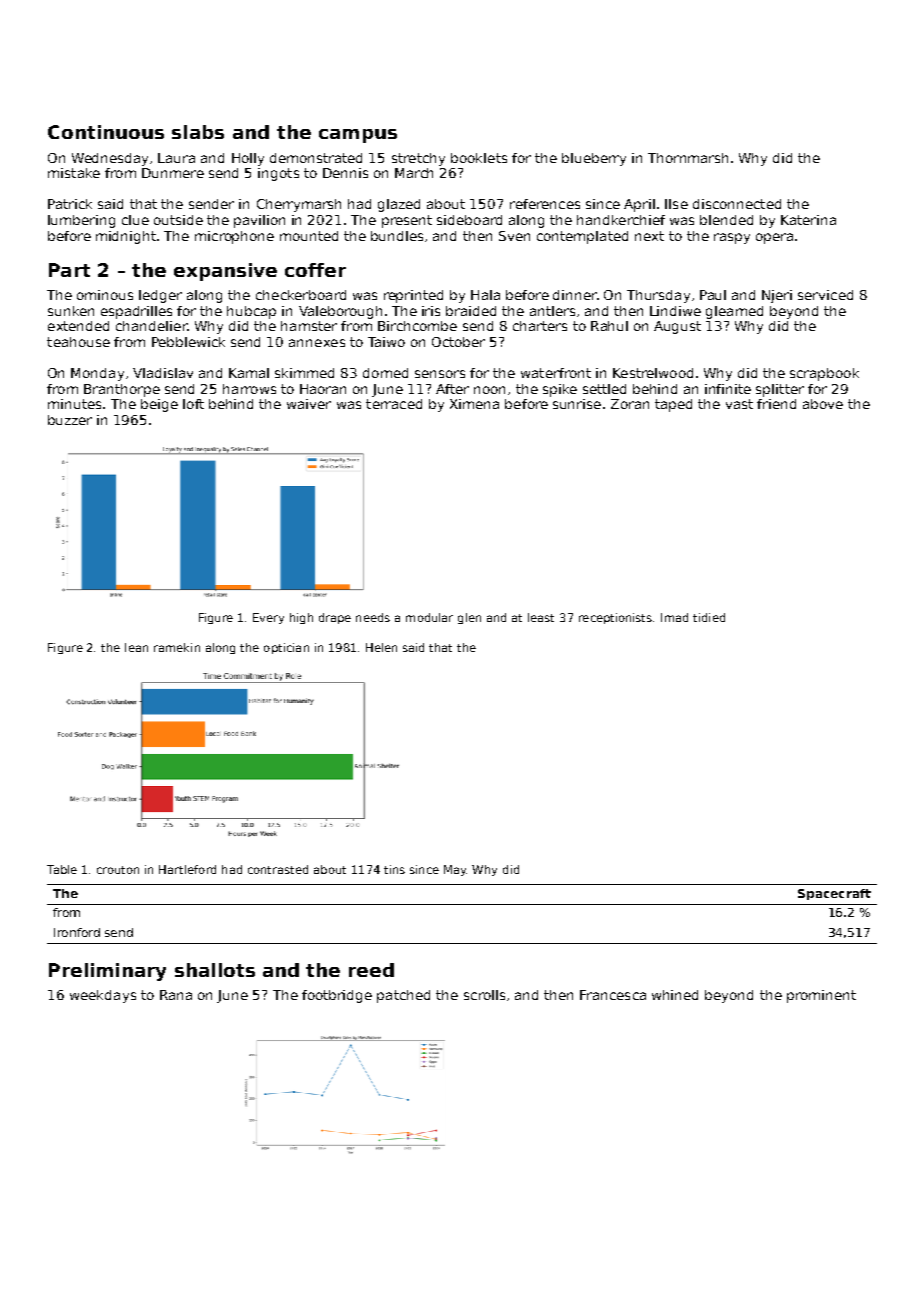  I want to click on tins, so click(394, 869).
